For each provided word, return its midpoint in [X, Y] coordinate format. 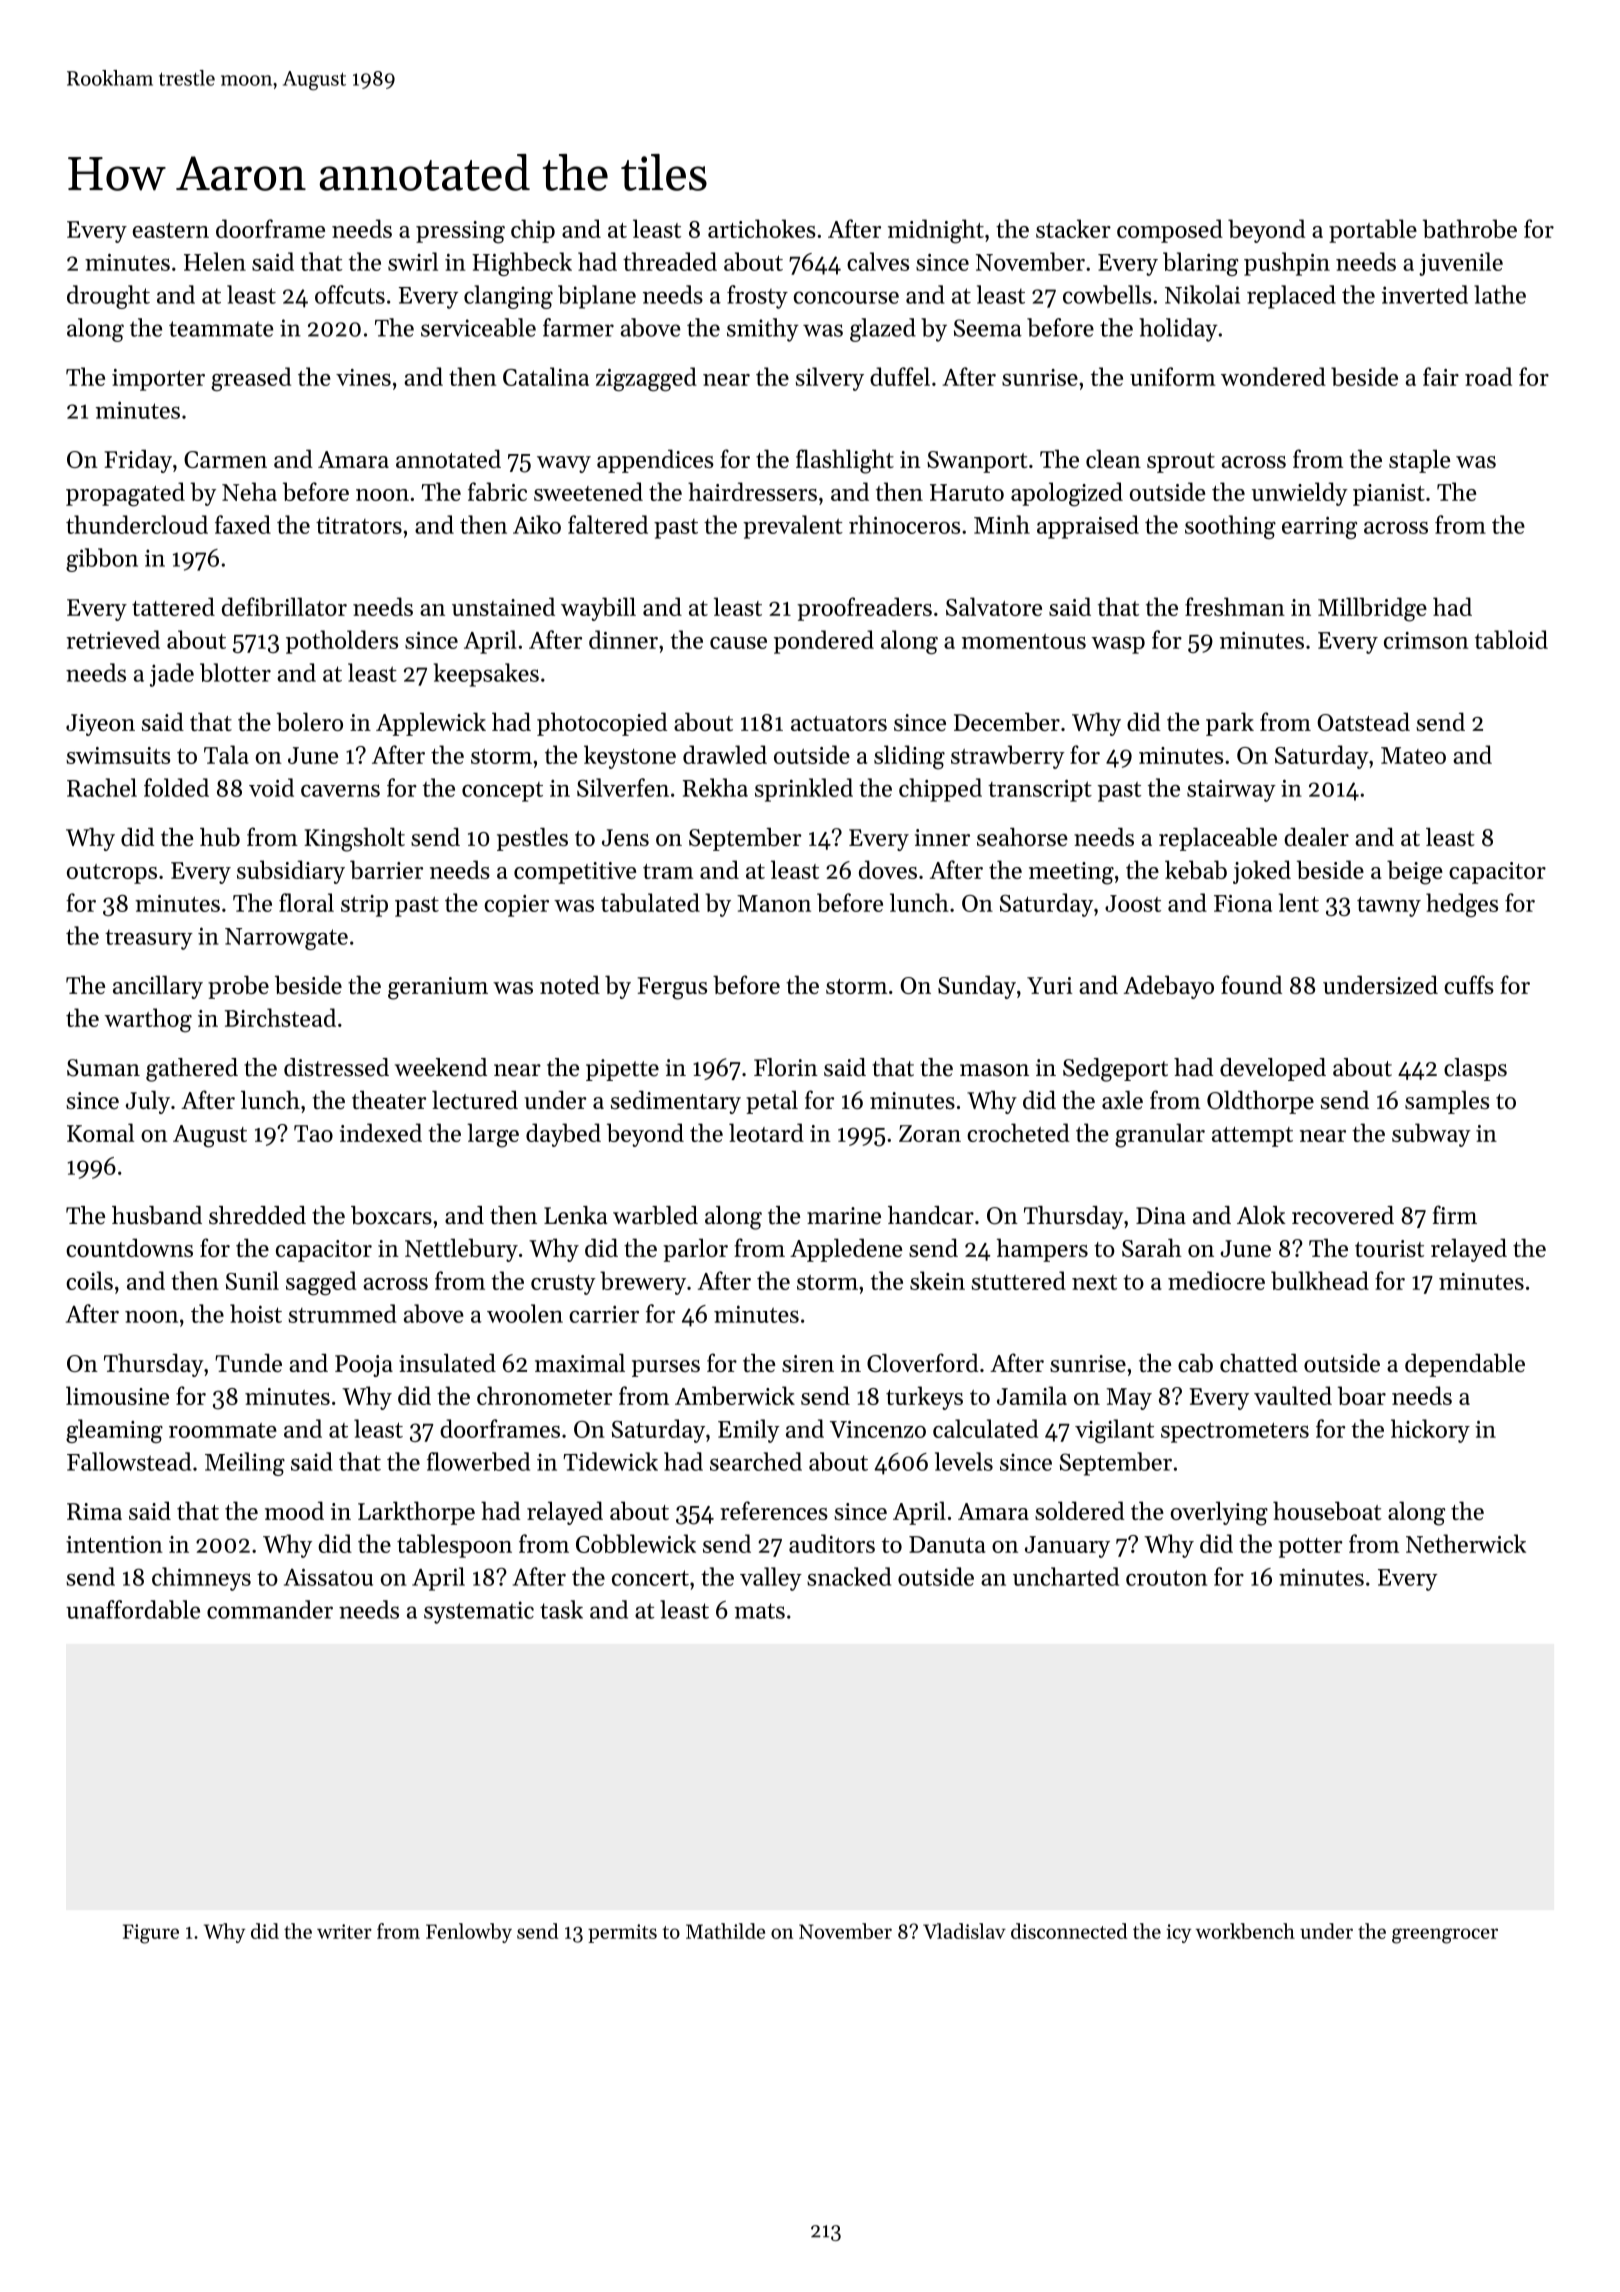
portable [1373, 231]
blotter [235, 672]
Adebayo [1169, 987]
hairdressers [752, 491]
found [1251, 984]
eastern [171, 230]
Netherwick [1466, 1543]
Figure [151, 1934]
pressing [460, 232]
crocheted [1018, 1132]
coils [89, 1280]
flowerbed [478, 1461]
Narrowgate [286, 939]
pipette [622, 1070]
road [1488, 376]
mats [759, 1611]
